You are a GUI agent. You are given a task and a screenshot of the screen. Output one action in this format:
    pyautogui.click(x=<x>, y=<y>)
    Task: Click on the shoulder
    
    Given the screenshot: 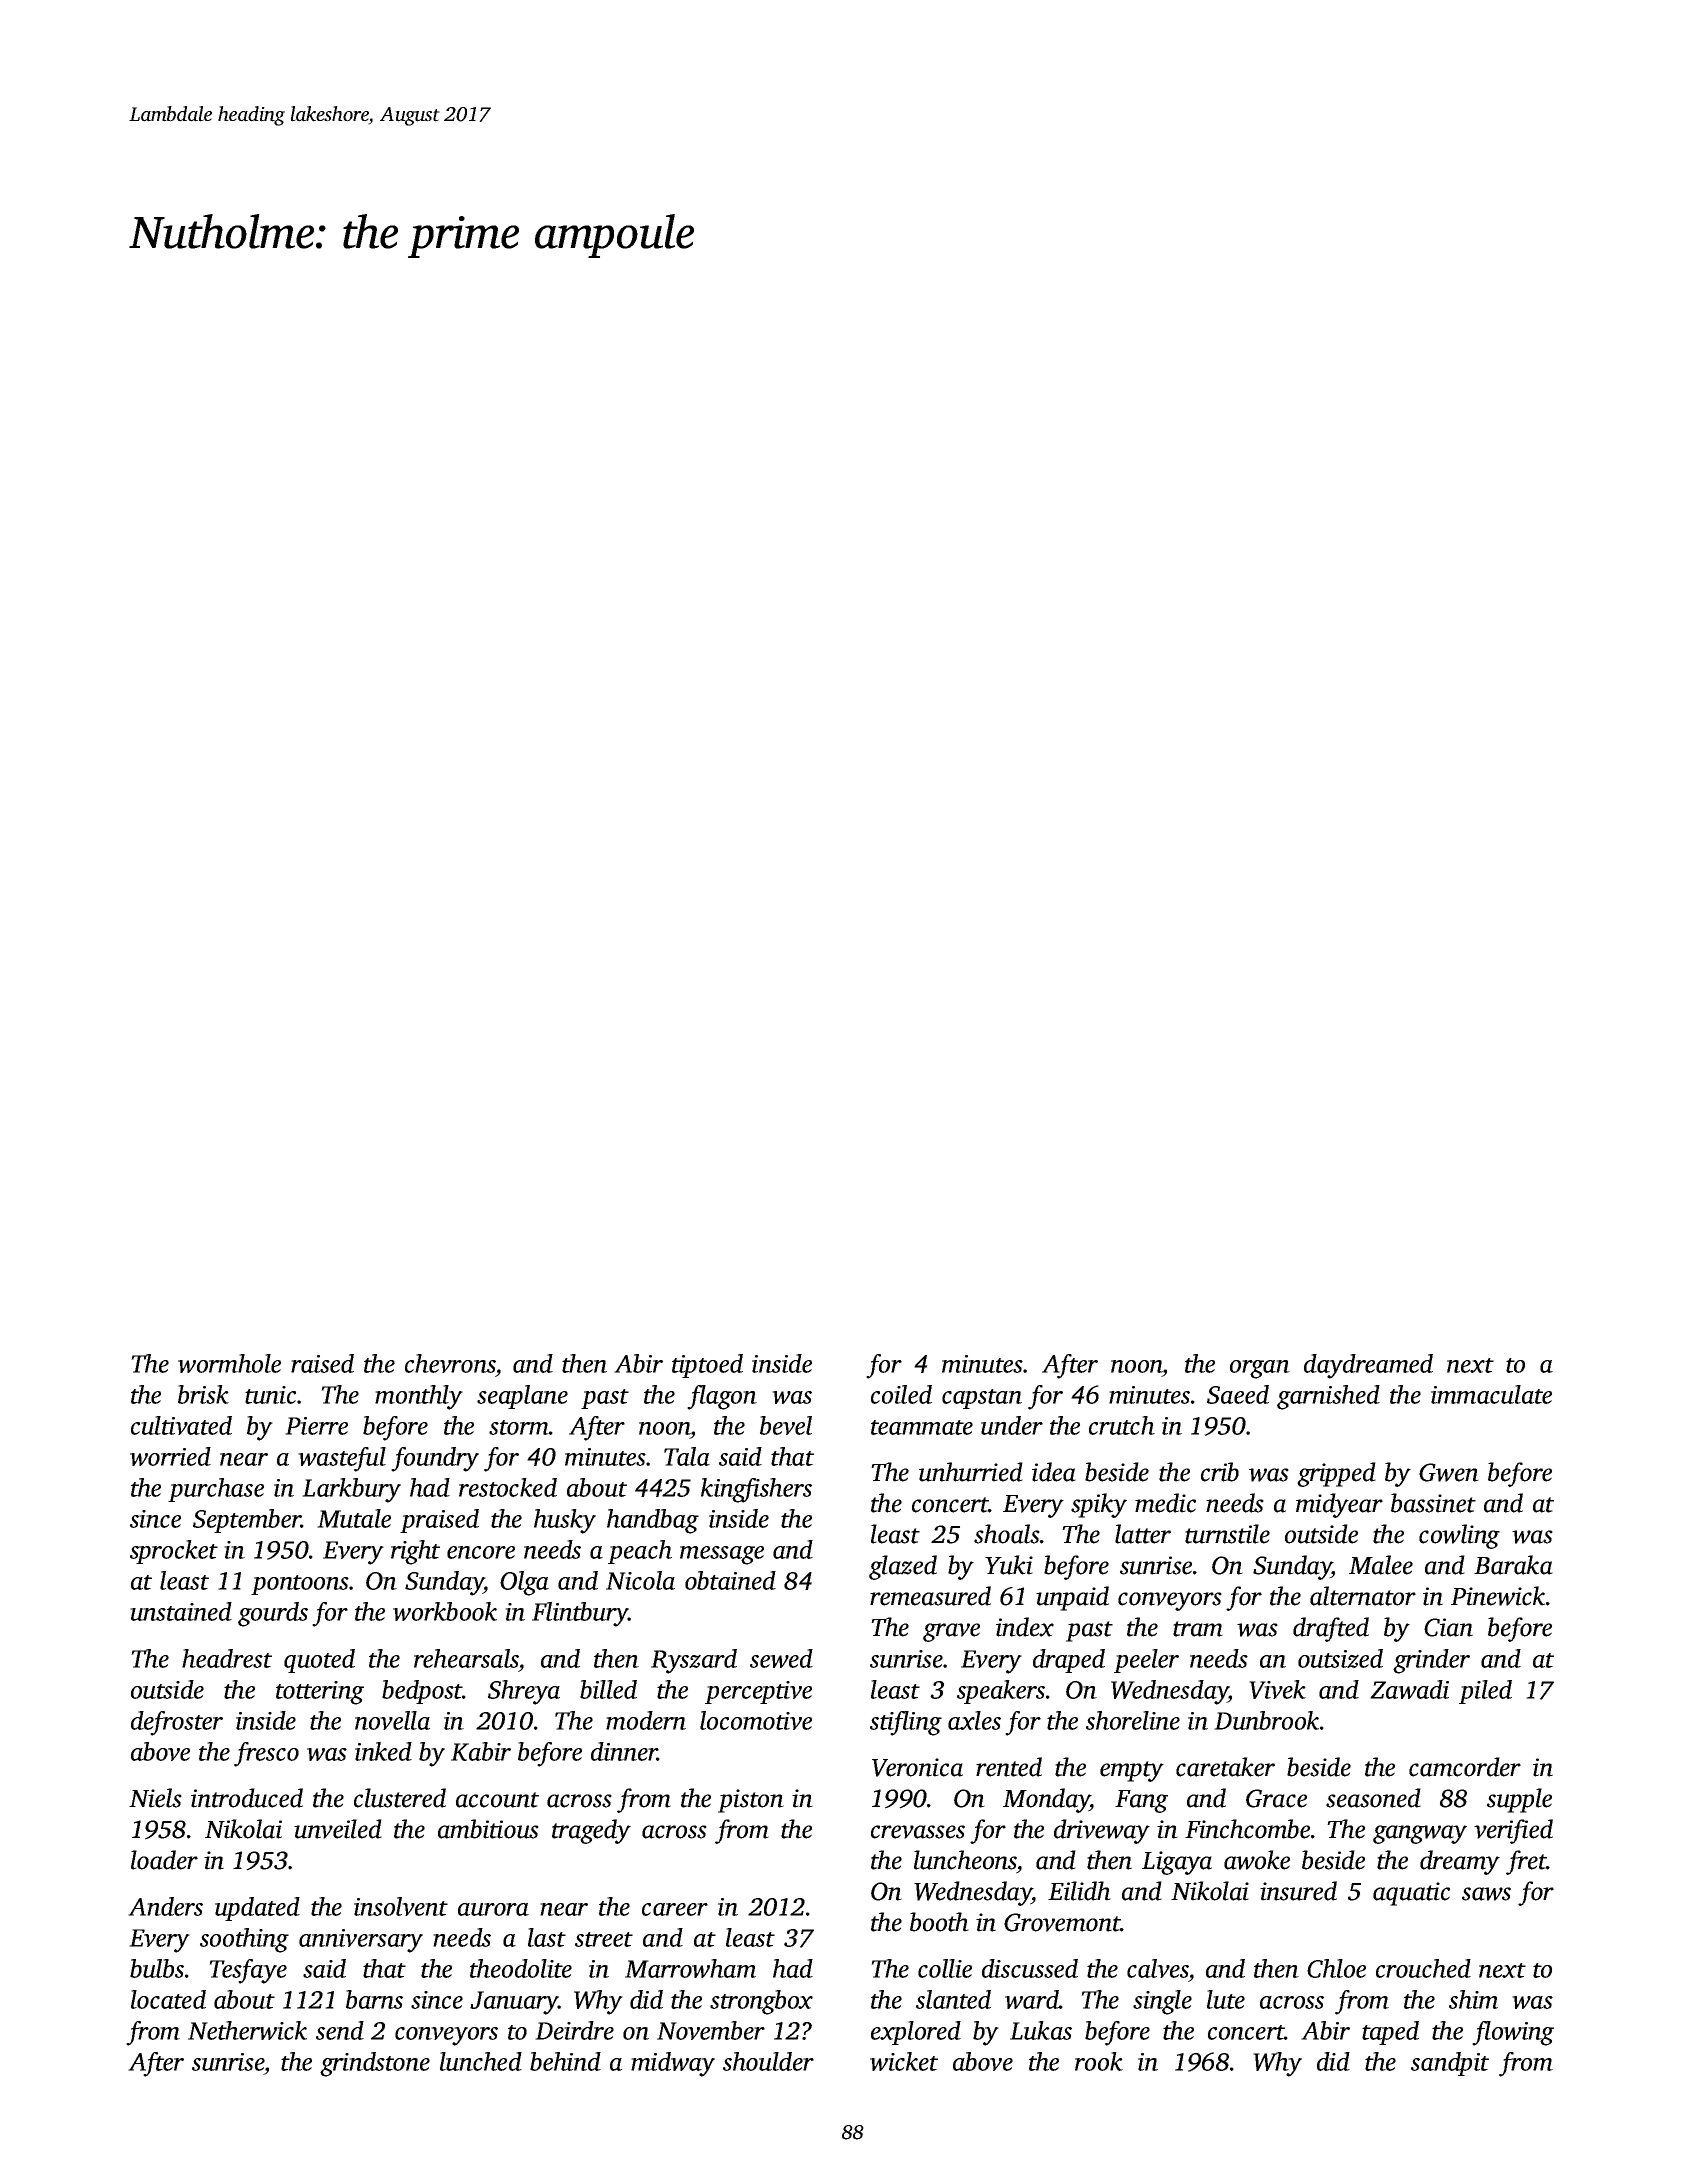 What is the action you would take?
    pyautogui.click(x=768, y=2061)
